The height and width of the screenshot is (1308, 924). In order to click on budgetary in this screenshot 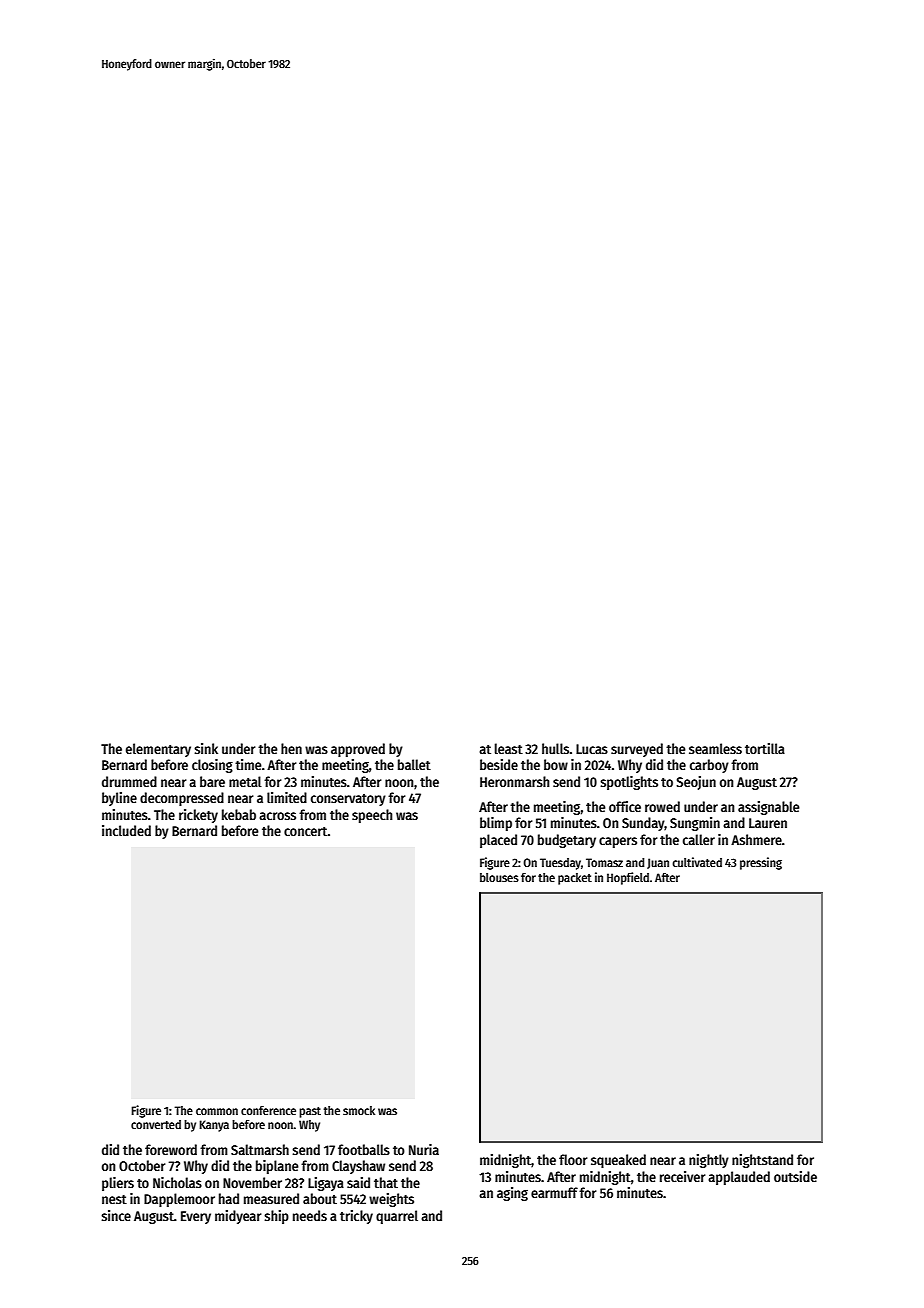, I will do `click(567, 841)`.
